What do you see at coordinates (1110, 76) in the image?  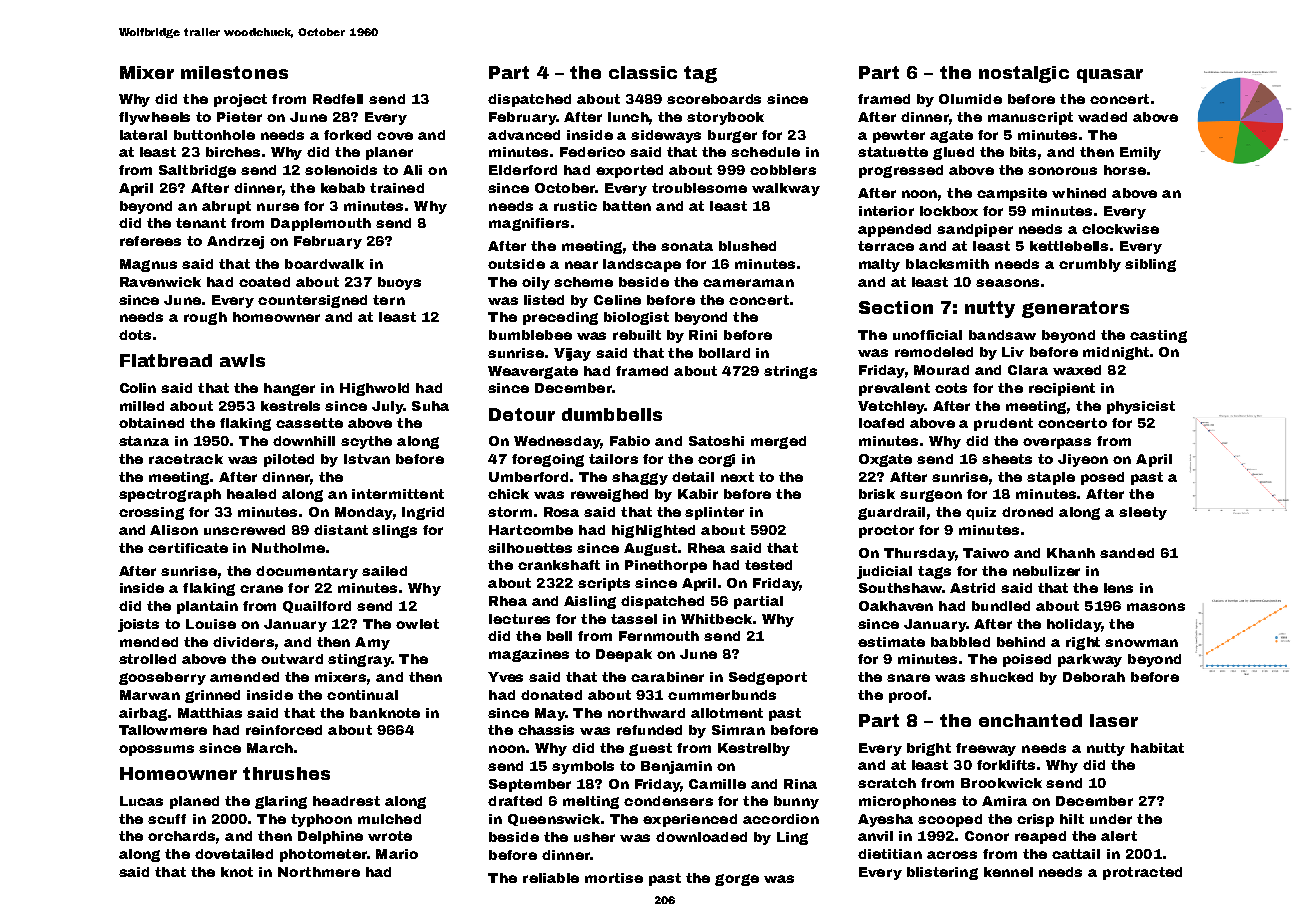 I see `quasar` at bounding box center [1110, 76].
